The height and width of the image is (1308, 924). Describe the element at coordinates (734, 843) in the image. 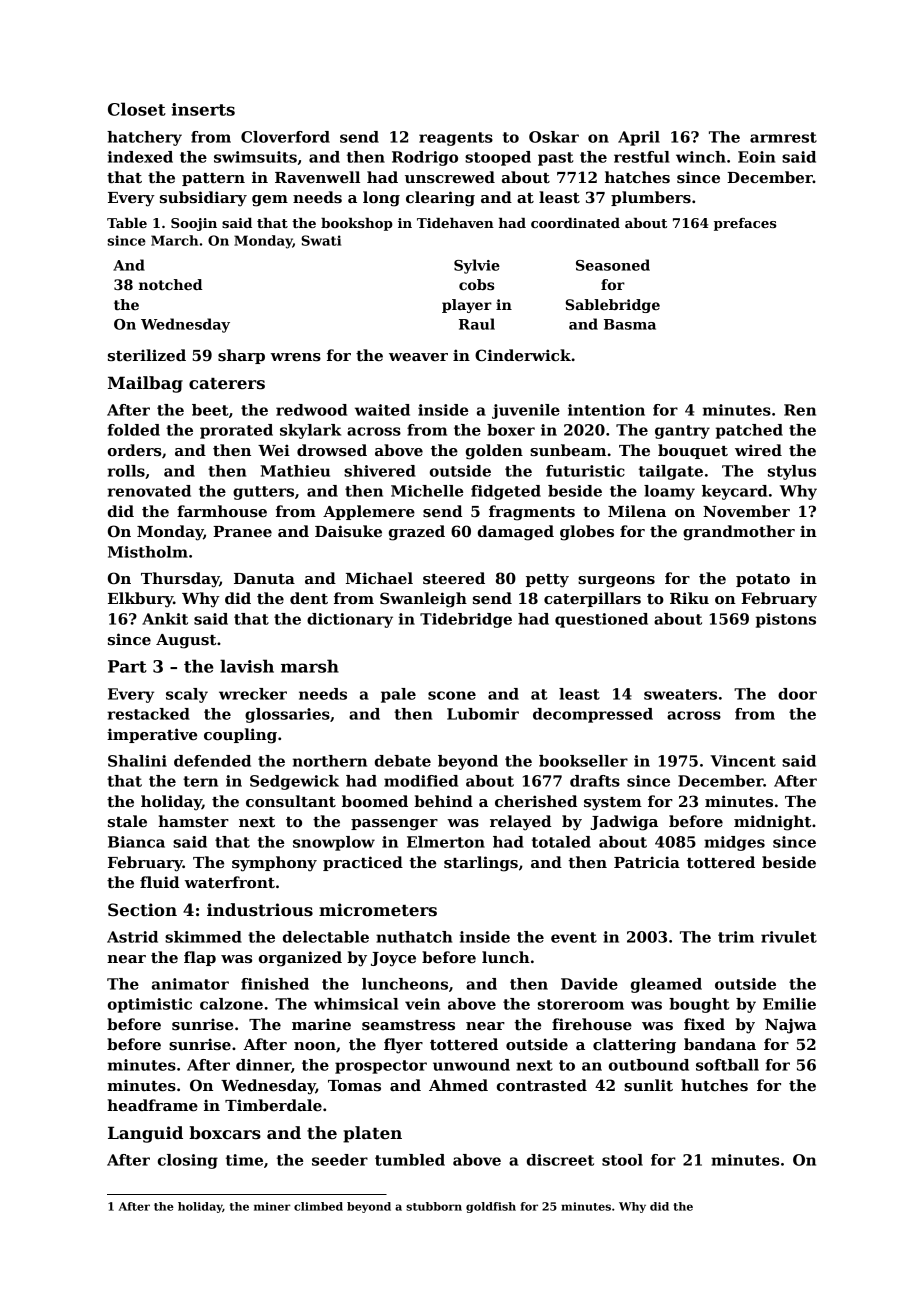

I see `midges` at that location.
